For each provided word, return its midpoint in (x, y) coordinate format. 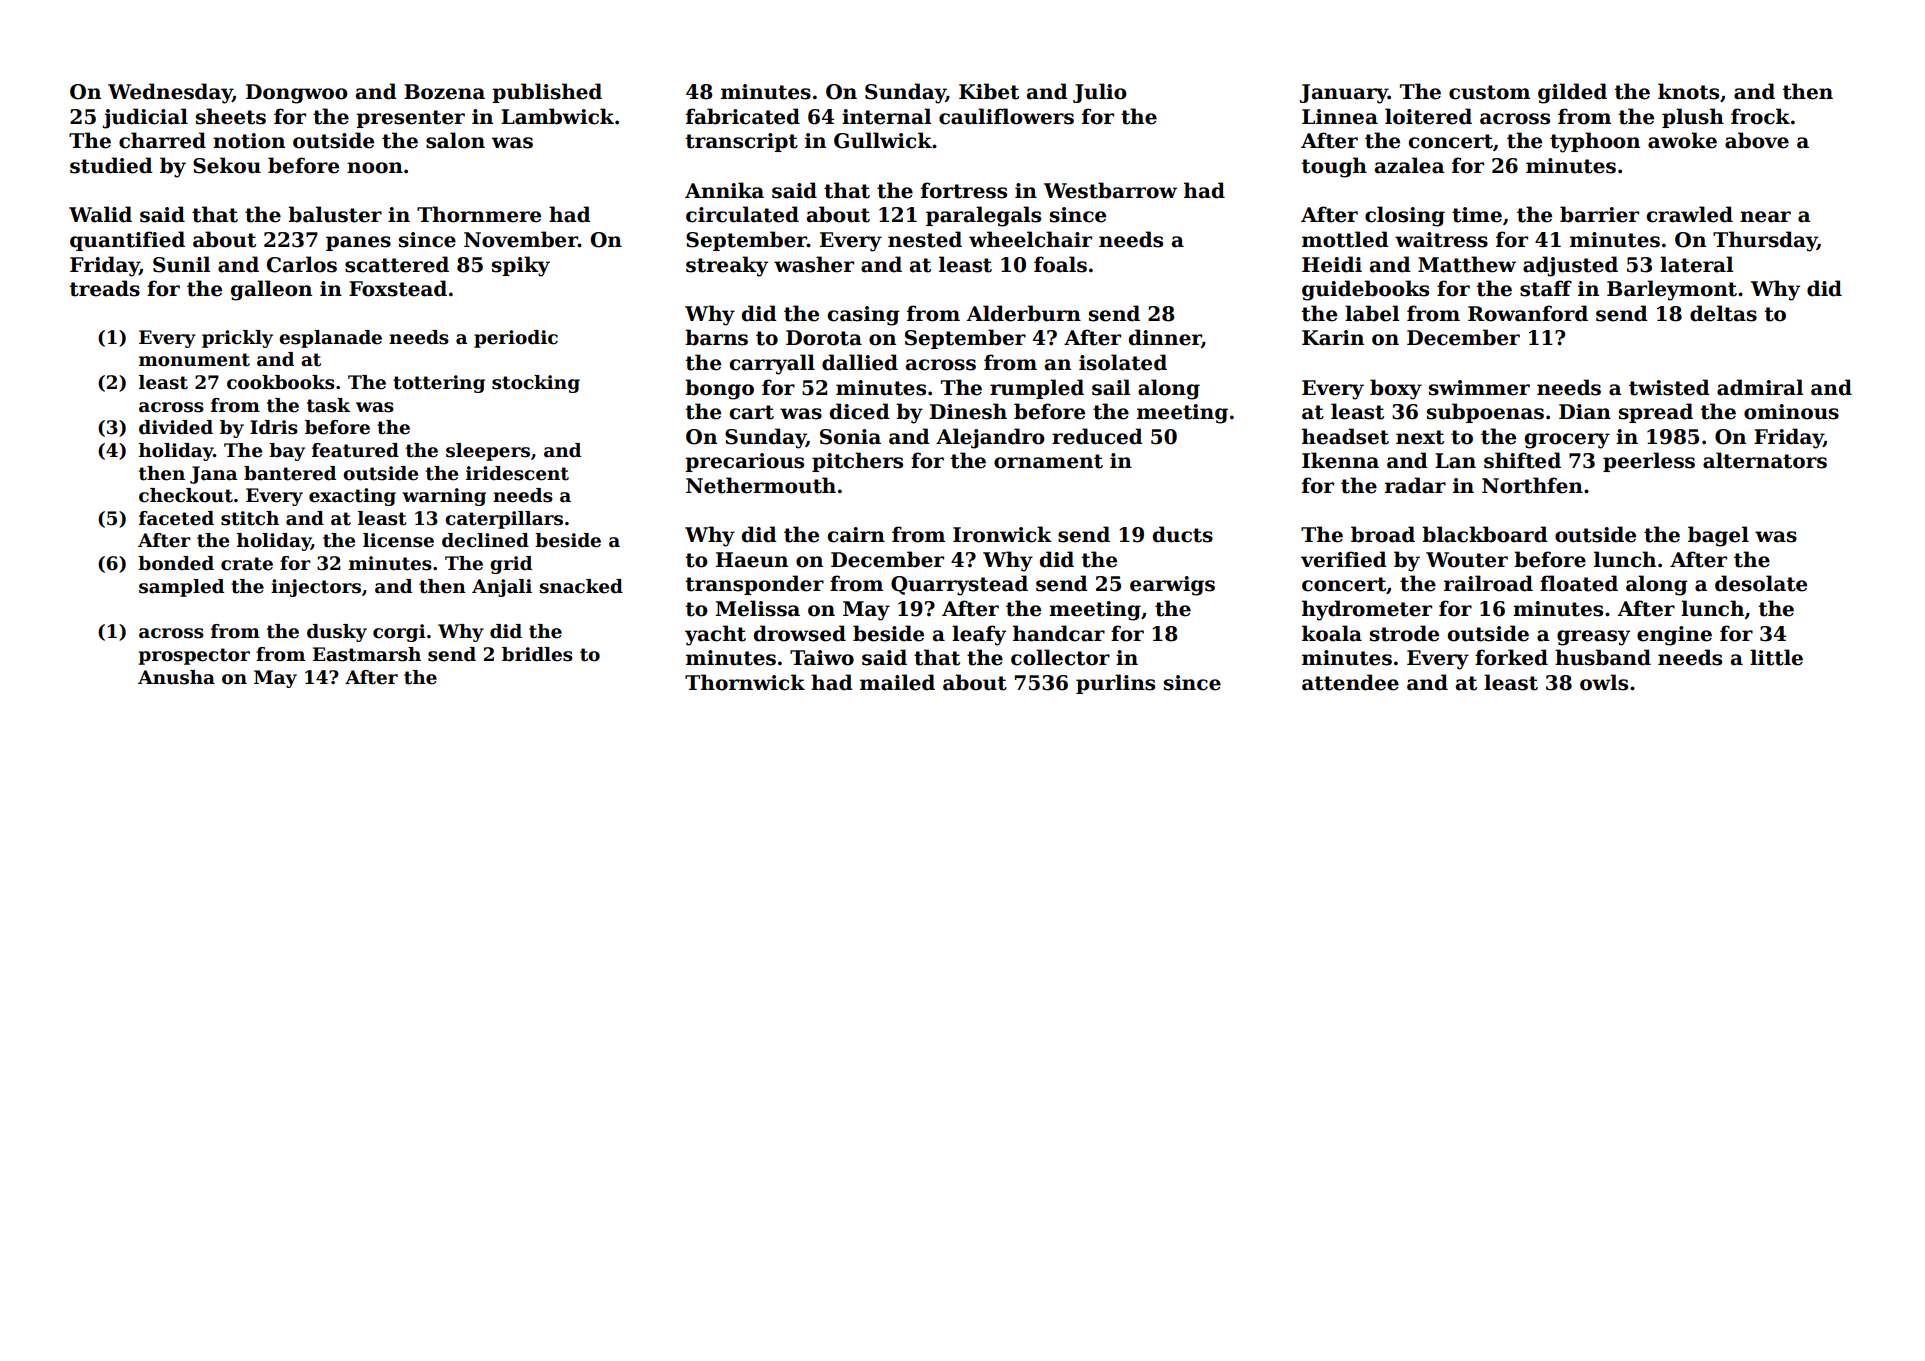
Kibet (989, 91)
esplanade (330, 339)
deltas (1723, 313)
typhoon (1595, 142)
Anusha (176, 677)
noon (375, 168)
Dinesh (968, 411)
